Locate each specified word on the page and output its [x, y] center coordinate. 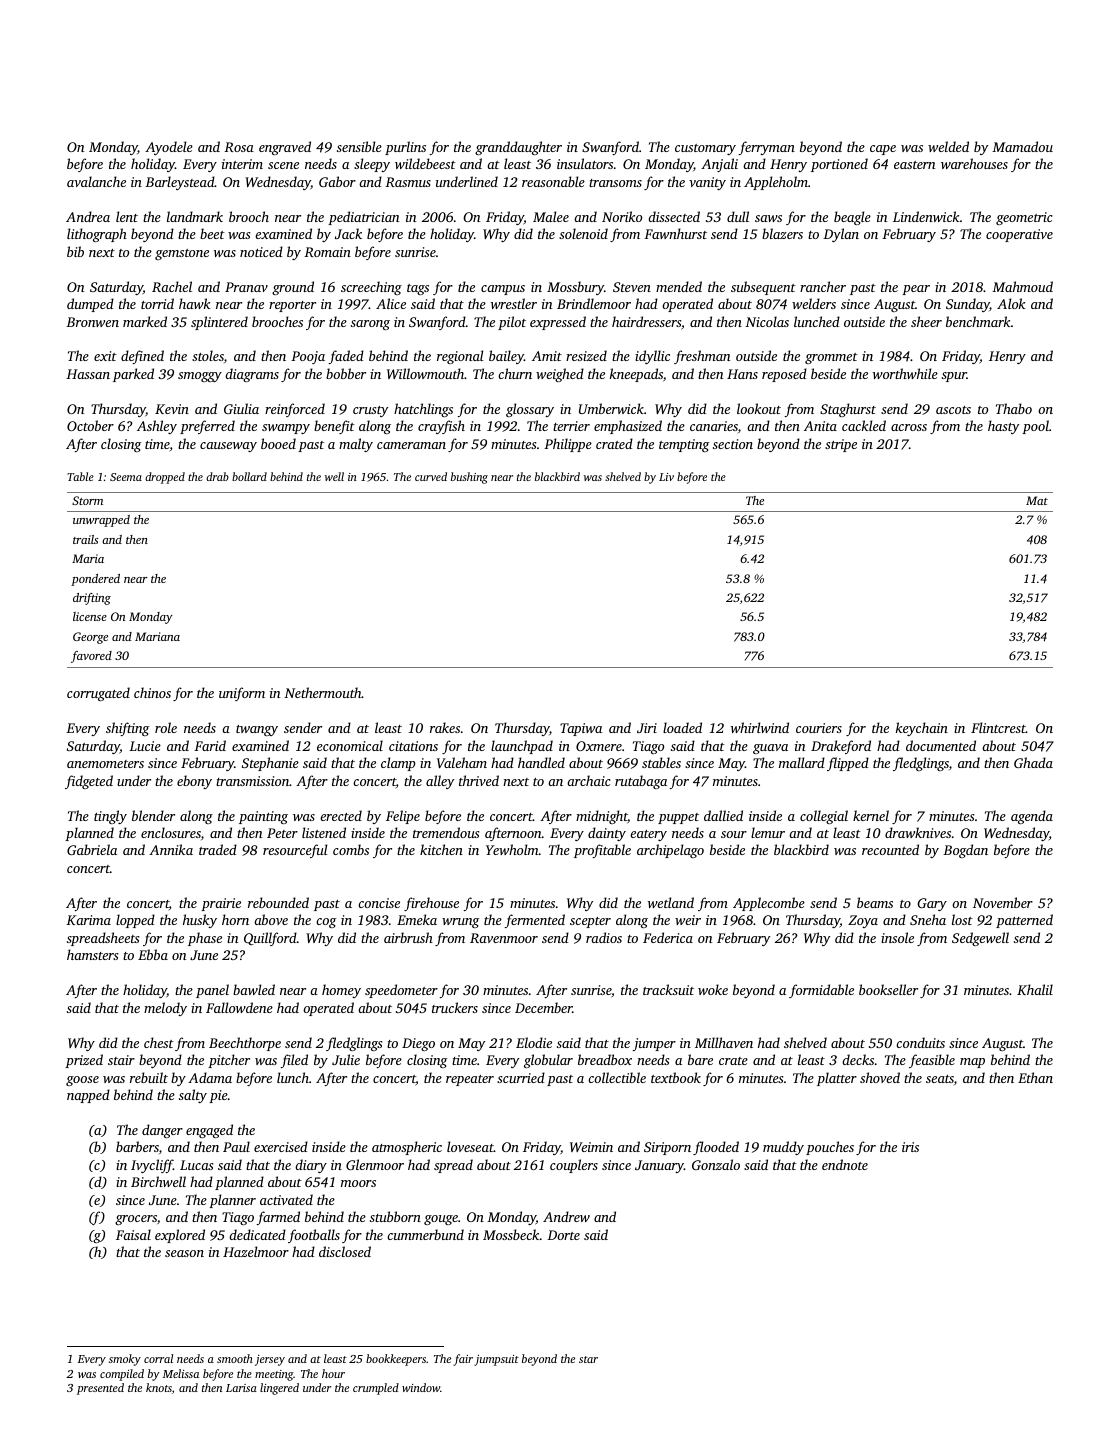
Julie [346, 1059]
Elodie [534, 1042]
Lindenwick [926, 216]
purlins [405, 148]
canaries [714, 426]
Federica [668, 937]
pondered [95, 580]
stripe [841, 445]
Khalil [1035, 989]
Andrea [88, 216]
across [909, 427]
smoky [125, 1360]
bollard [249, 476]
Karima [88, 920]
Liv [666, 477]
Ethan [1035, 1077]
